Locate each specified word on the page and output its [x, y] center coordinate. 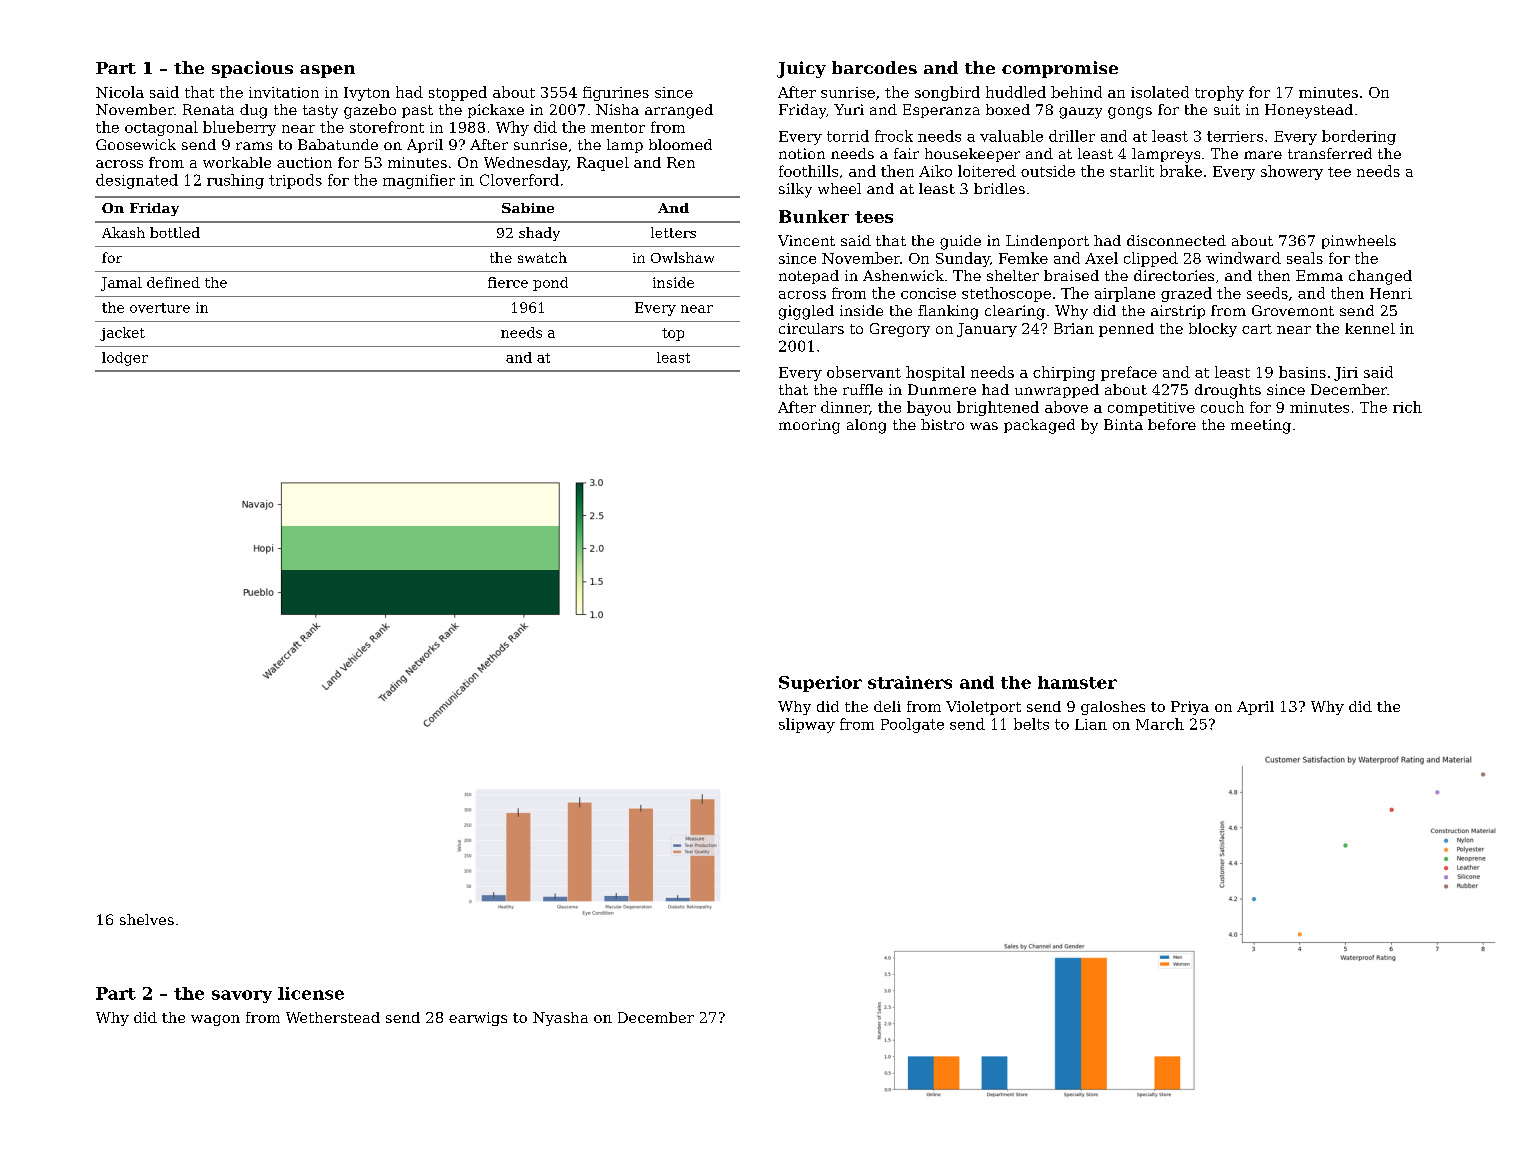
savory [242, 996]
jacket [122, 334]
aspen [327, 71]
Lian [1091, 724]
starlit [1132, 171]
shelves [147, 919]
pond [550, 284]
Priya [1190, 708]
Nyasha [560, 1019]
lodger [125, 359]
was [984, 426]
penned [1126, 330]
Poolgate [912, 725]
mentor [618, 128]
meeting [1261, 426]
